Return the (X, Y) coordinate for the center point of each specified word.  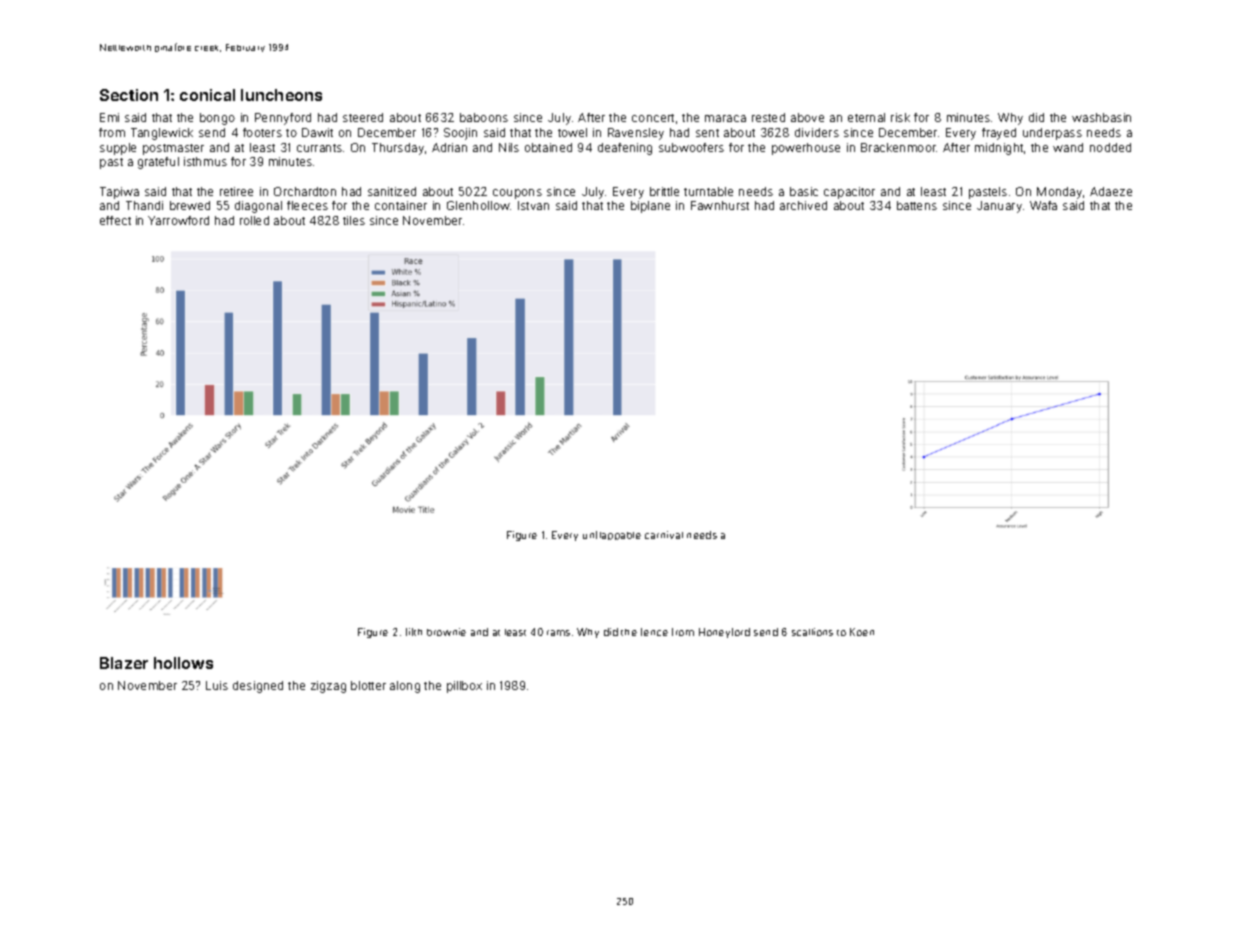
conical (207, 95)
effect (115, 220)
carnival (664, 535)
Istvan (533, 205)
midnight (999, 149)
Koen (862, 632)
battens (917, 205)
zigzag (328, 687)
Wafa (1043, 205)
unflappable (612, 535)
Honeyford (724, 633)
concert (653, 118)
